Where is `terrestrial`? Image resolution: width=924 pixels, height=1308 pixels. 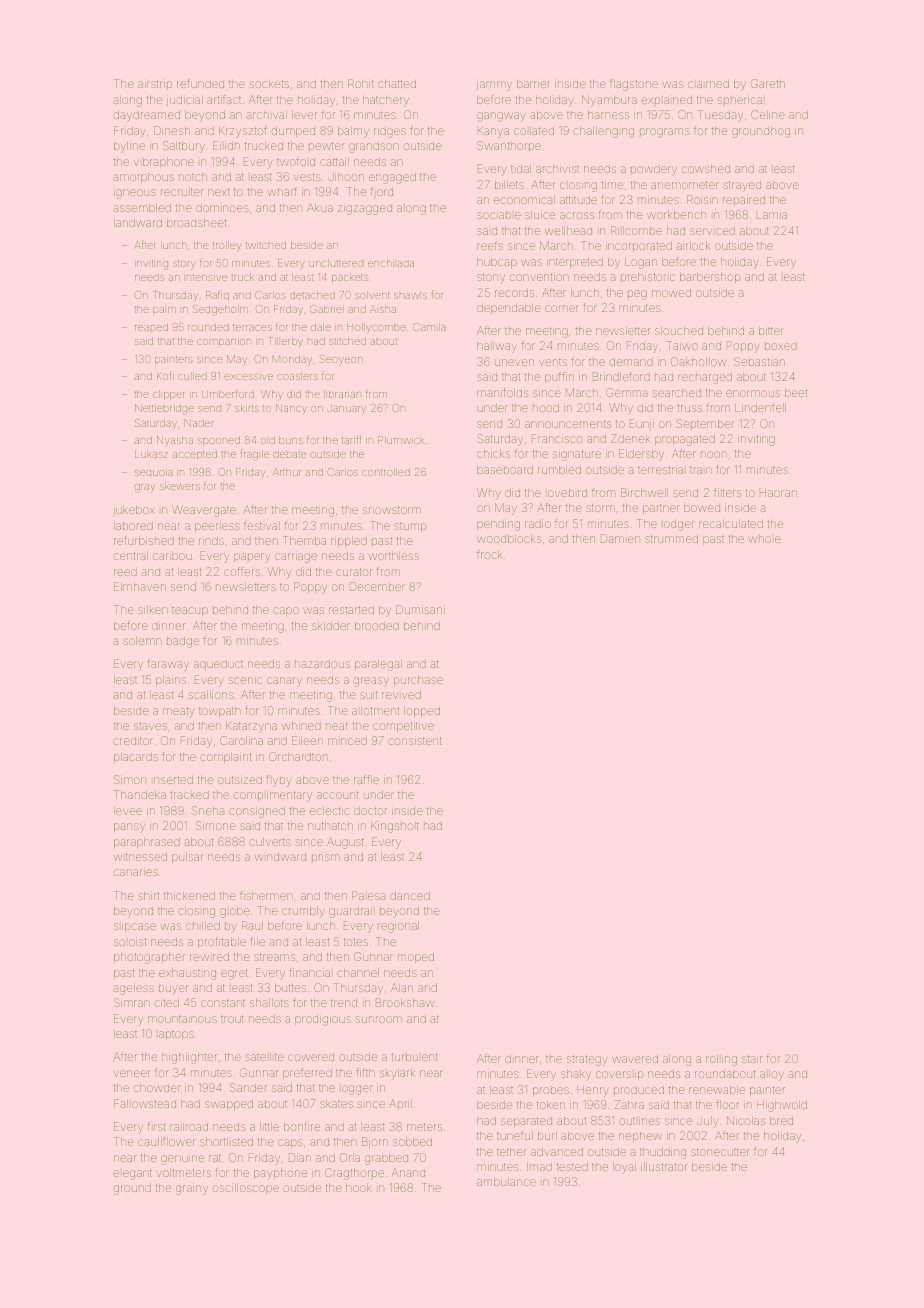 terrestrial is located at coordinates (660, 470).
